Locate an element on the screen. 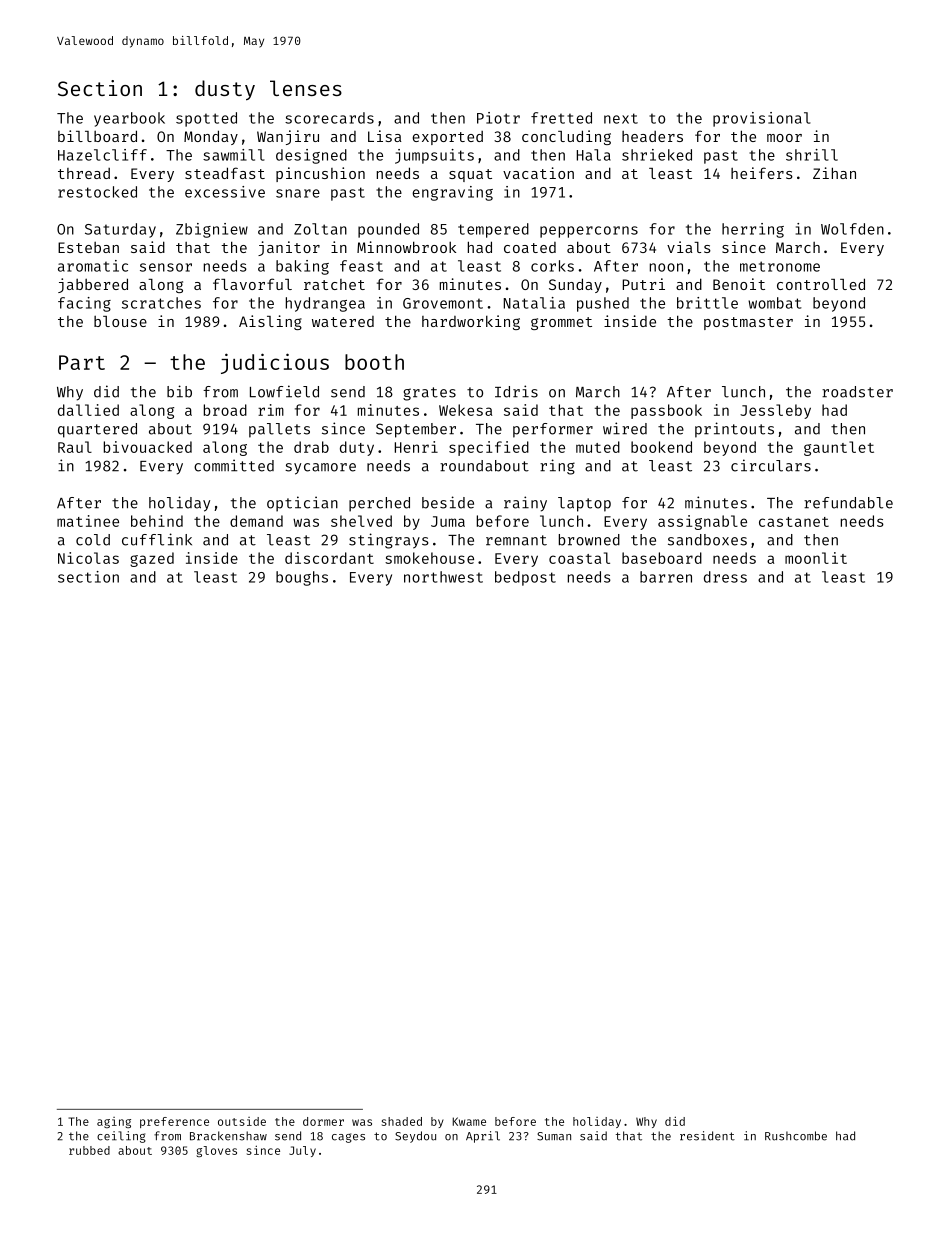  preference is located at coordinates (174, 1122).
